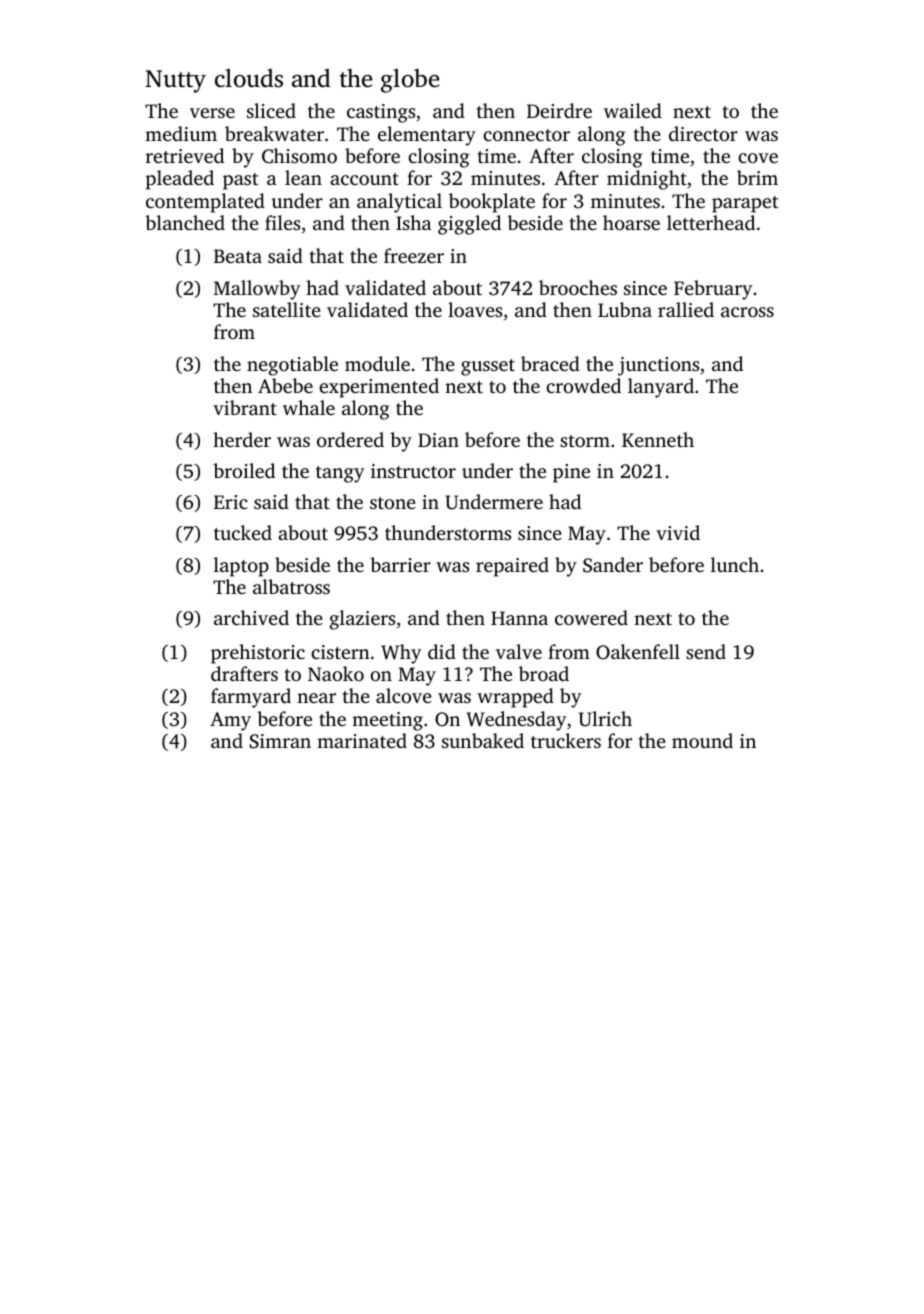 The width and height of the screenshot is (924, 1314). Describe the element at coordinates (185, 155) in the screenshot. I see `retrieved` at that location.
